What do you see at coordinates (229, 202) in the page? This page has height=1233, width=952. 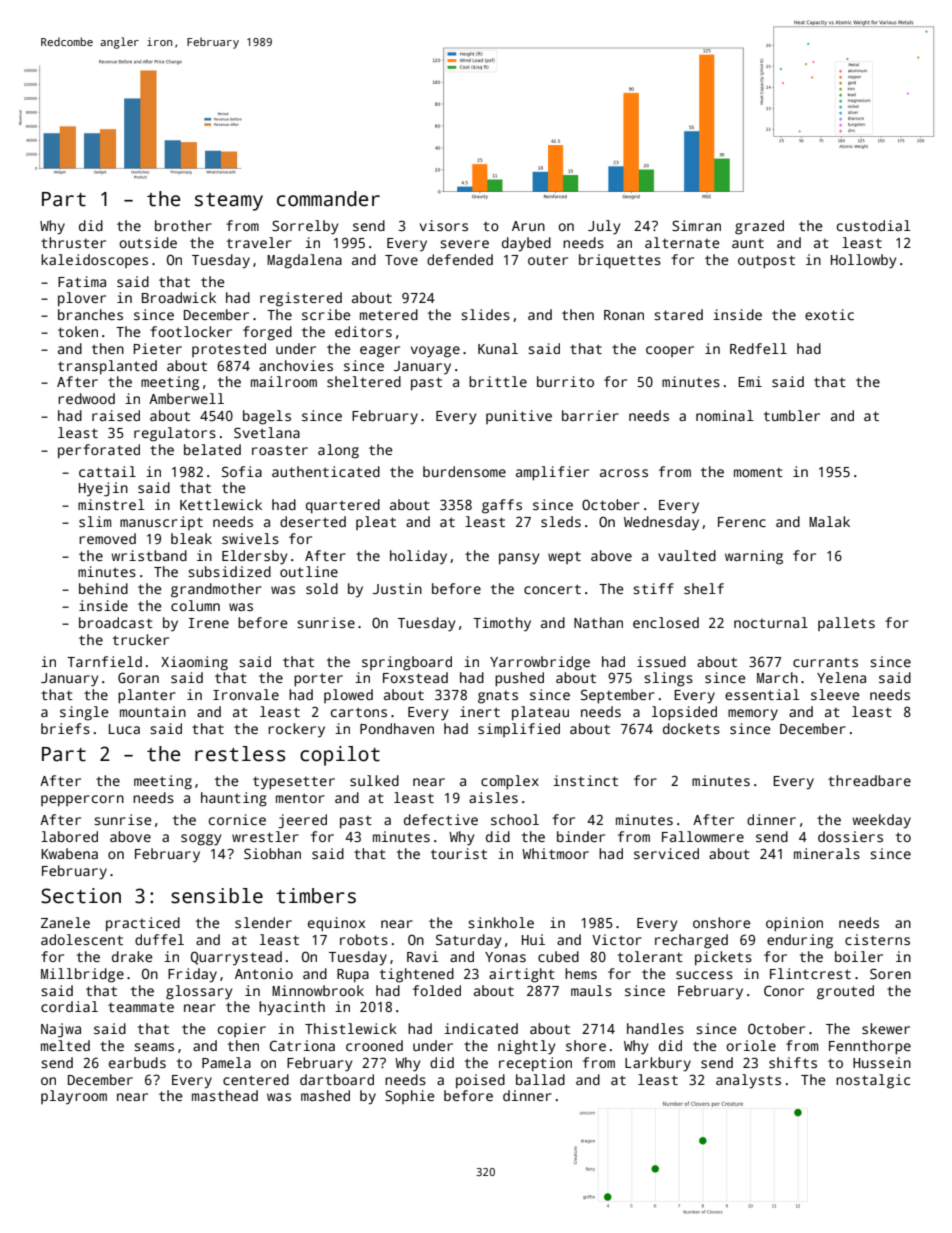 I see `steamy` at bounding box center [229, 202].
